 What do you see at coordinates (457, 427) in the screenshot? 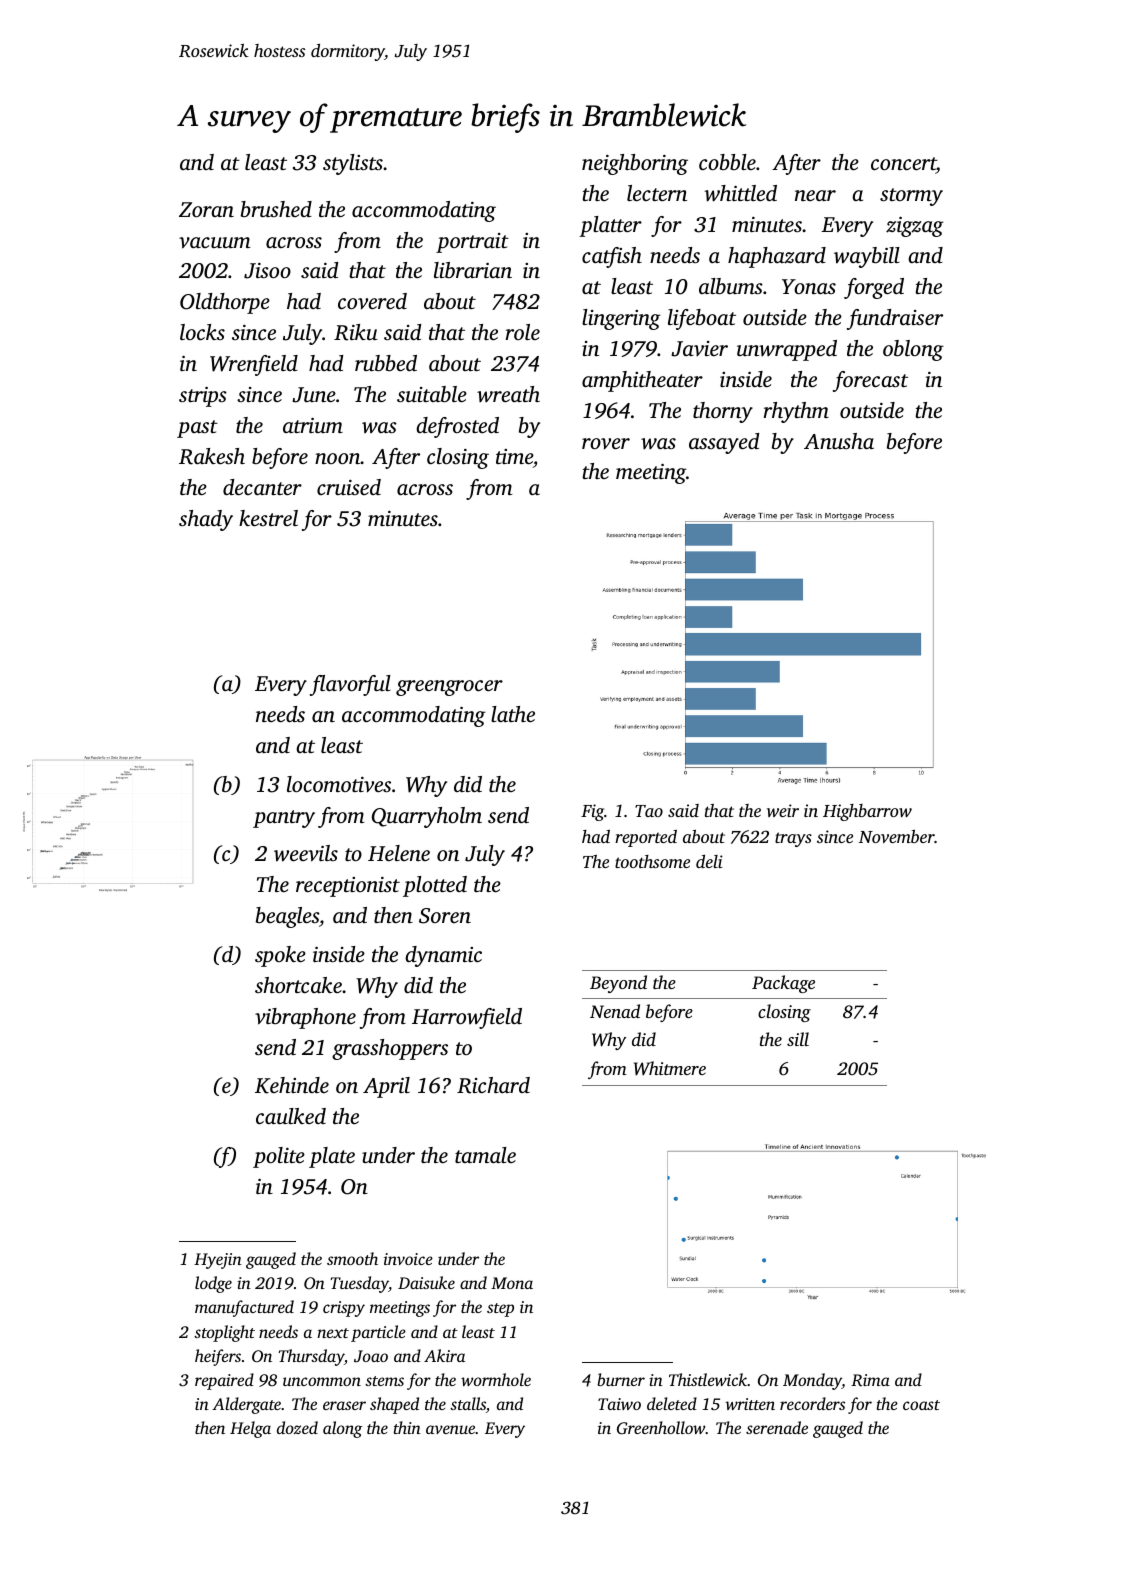
I see `defrosted` at bounding box center [457, 427].
